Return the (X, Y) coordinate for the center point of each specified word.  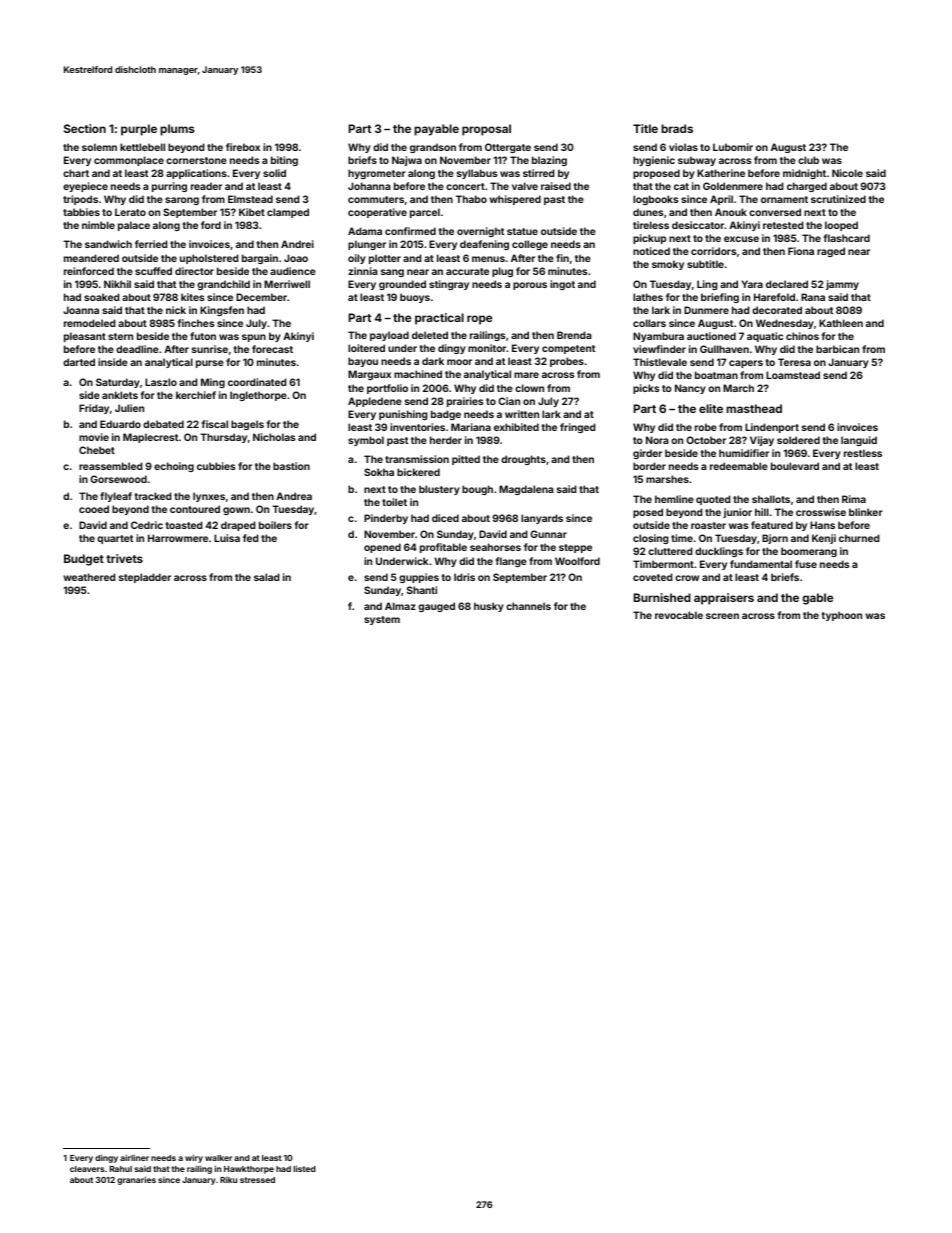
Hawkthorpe (249, 1170)
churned (859, 538)
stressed (257, 1180)
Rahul (121, 1169)
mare (526, 375)
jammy (842, 285)
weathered (89, 577)
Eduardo (120, 424)
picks (646, 389)
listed (305, 1168)
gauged (436, 607)
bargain (260, 259)
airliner (134, 1157)
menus (488, 259)
